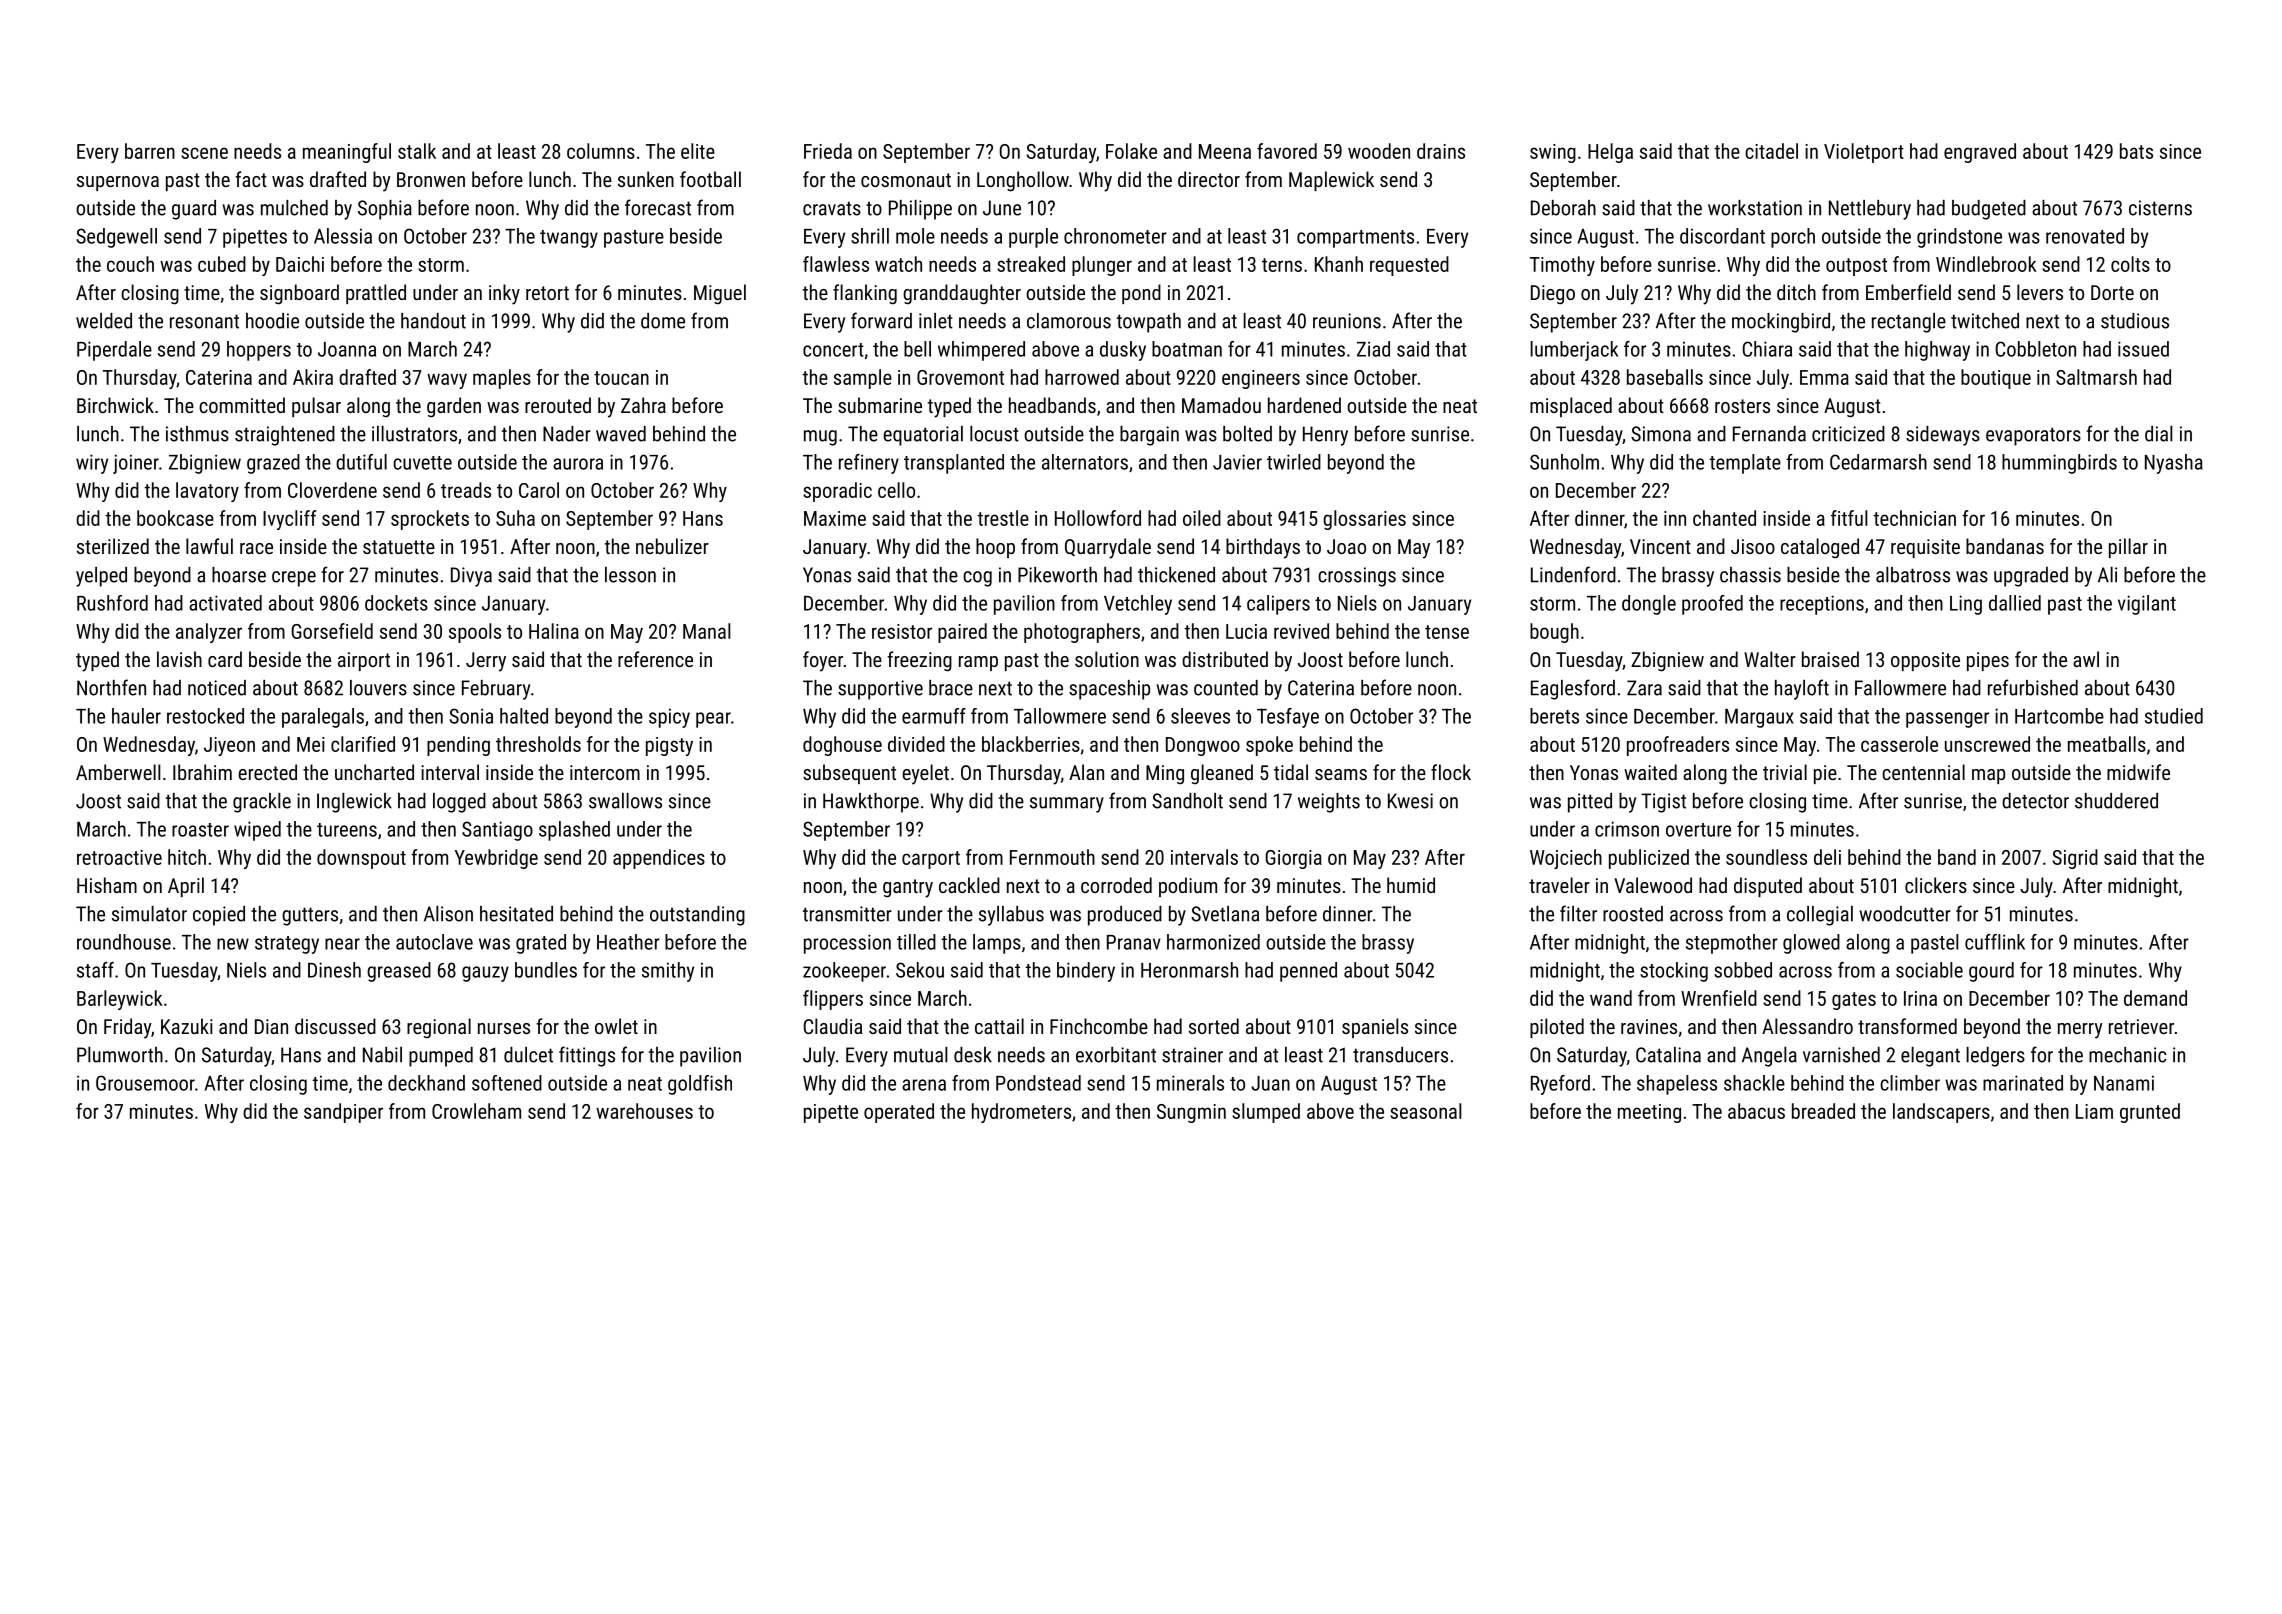 The image size is (2282, 1614). Describe the element at coordinates (2059, 716) in the screenshot. I see `Hartcombe` at that location.
